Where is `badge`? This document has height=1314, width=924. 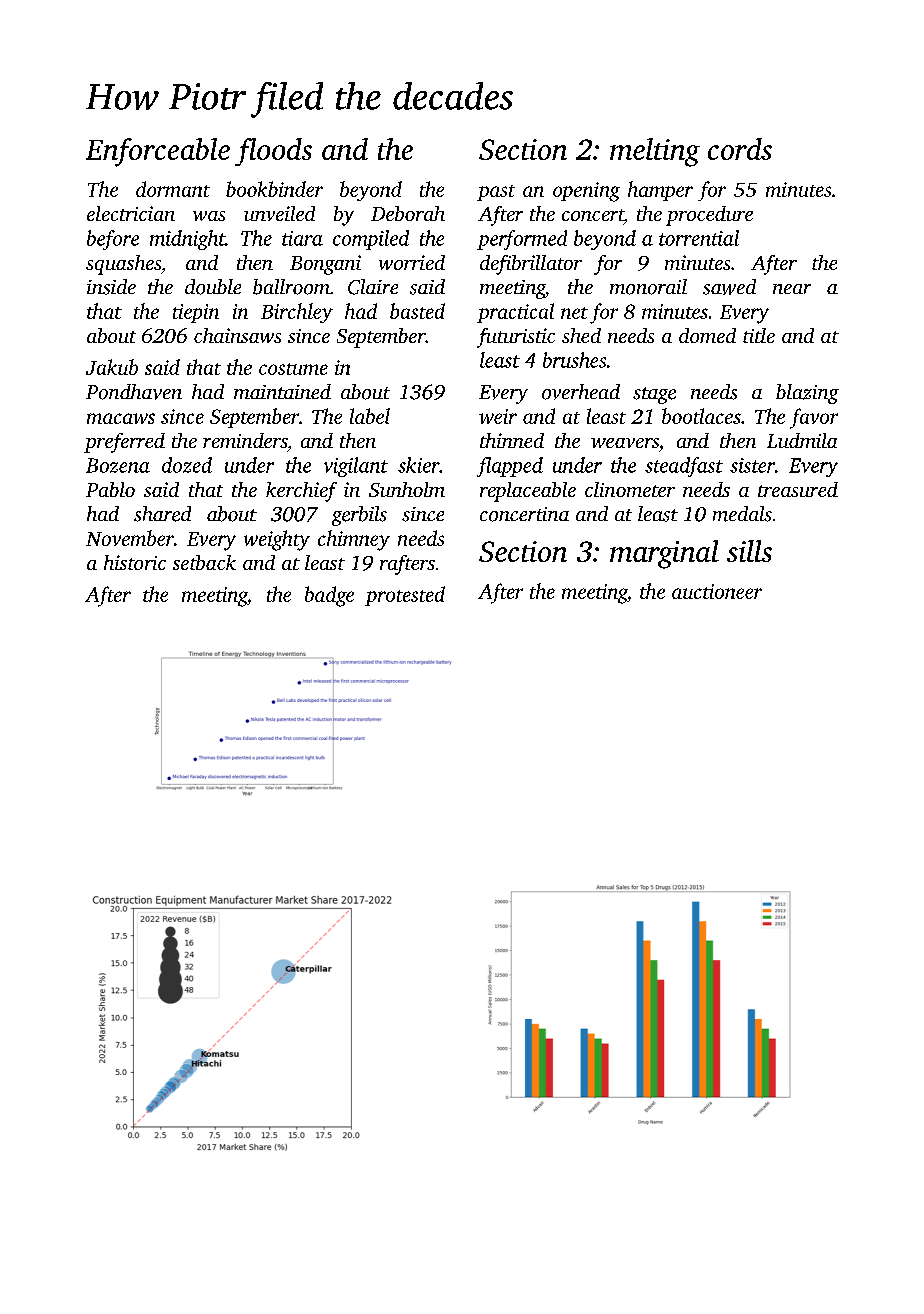 badge is located at coordinates (329, 596).
